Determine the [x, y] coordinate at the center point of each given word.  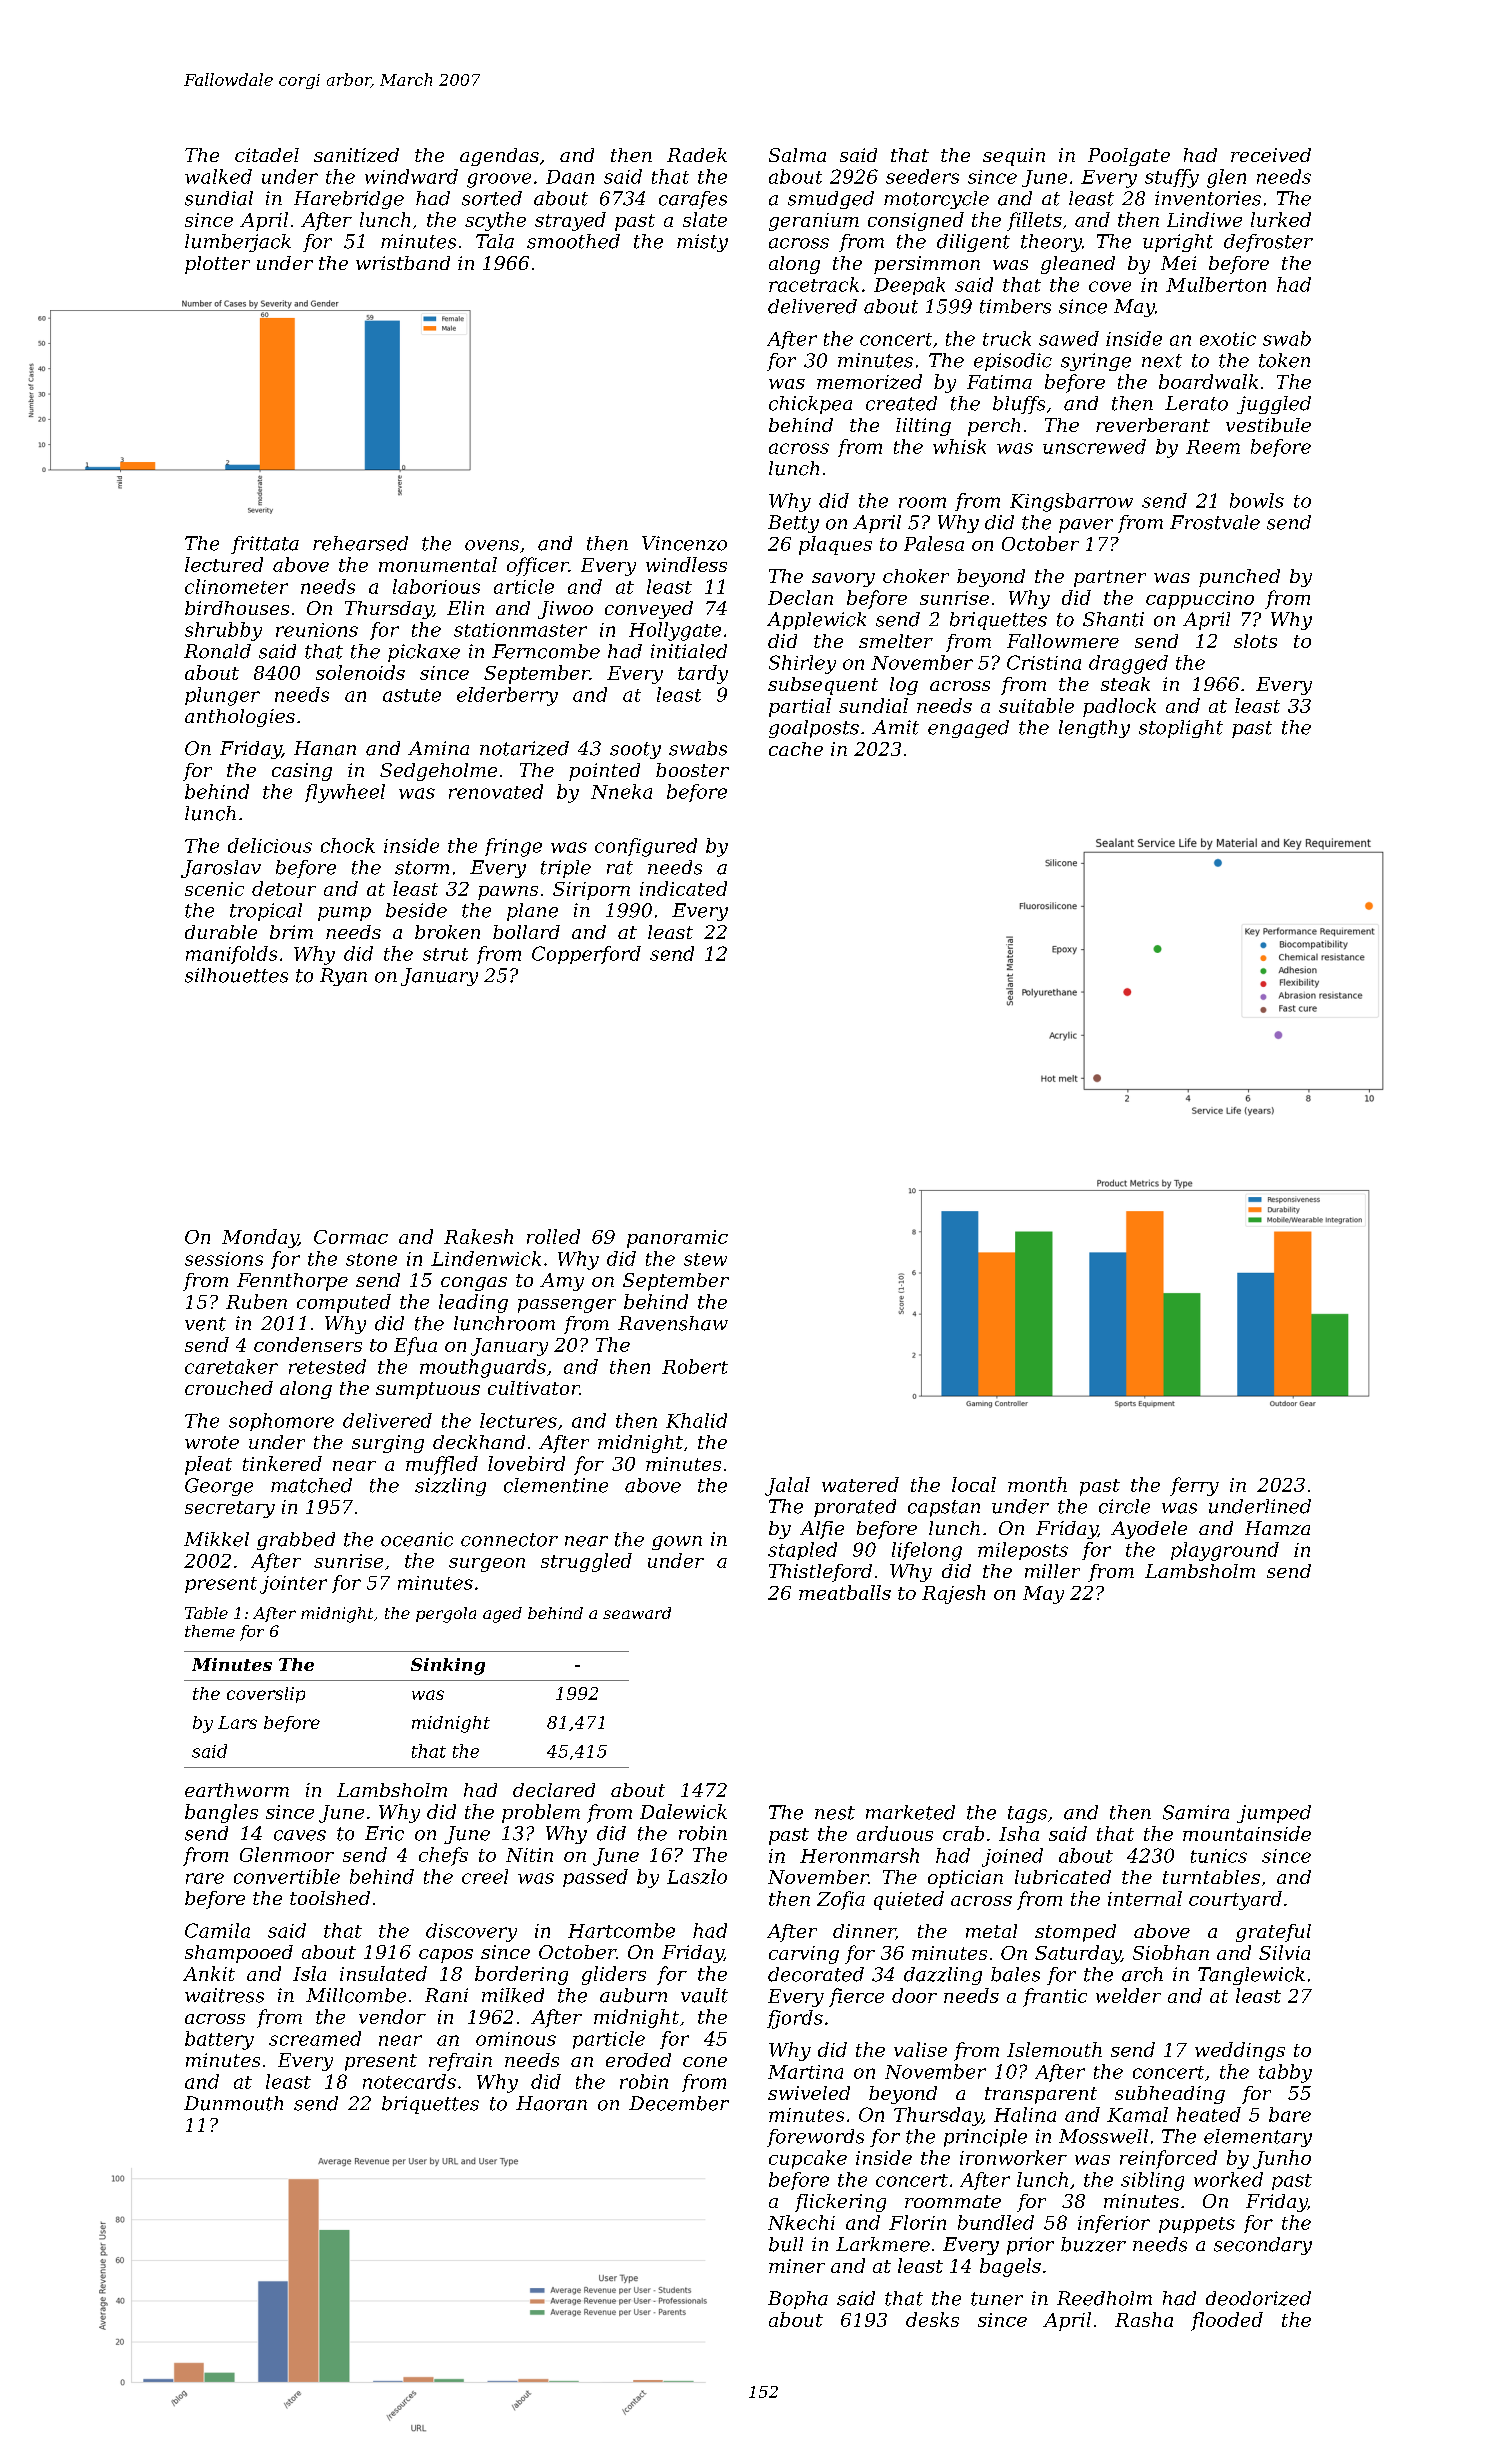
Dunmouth [233, 2103]
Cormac [351, 1237]
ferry [1194, 1486]
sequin [1014, 157]
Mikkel [216, 1539]
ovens [492, 545]
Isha [1019, 1833]
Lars [237, 1722]
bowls [1257, 500]
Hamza [1277, 1528]
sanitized [356, 155]
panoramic [677, 1239]
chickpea [810, 405]
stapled [802, 1551]
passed [595, 1878]
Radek [697, 155]
